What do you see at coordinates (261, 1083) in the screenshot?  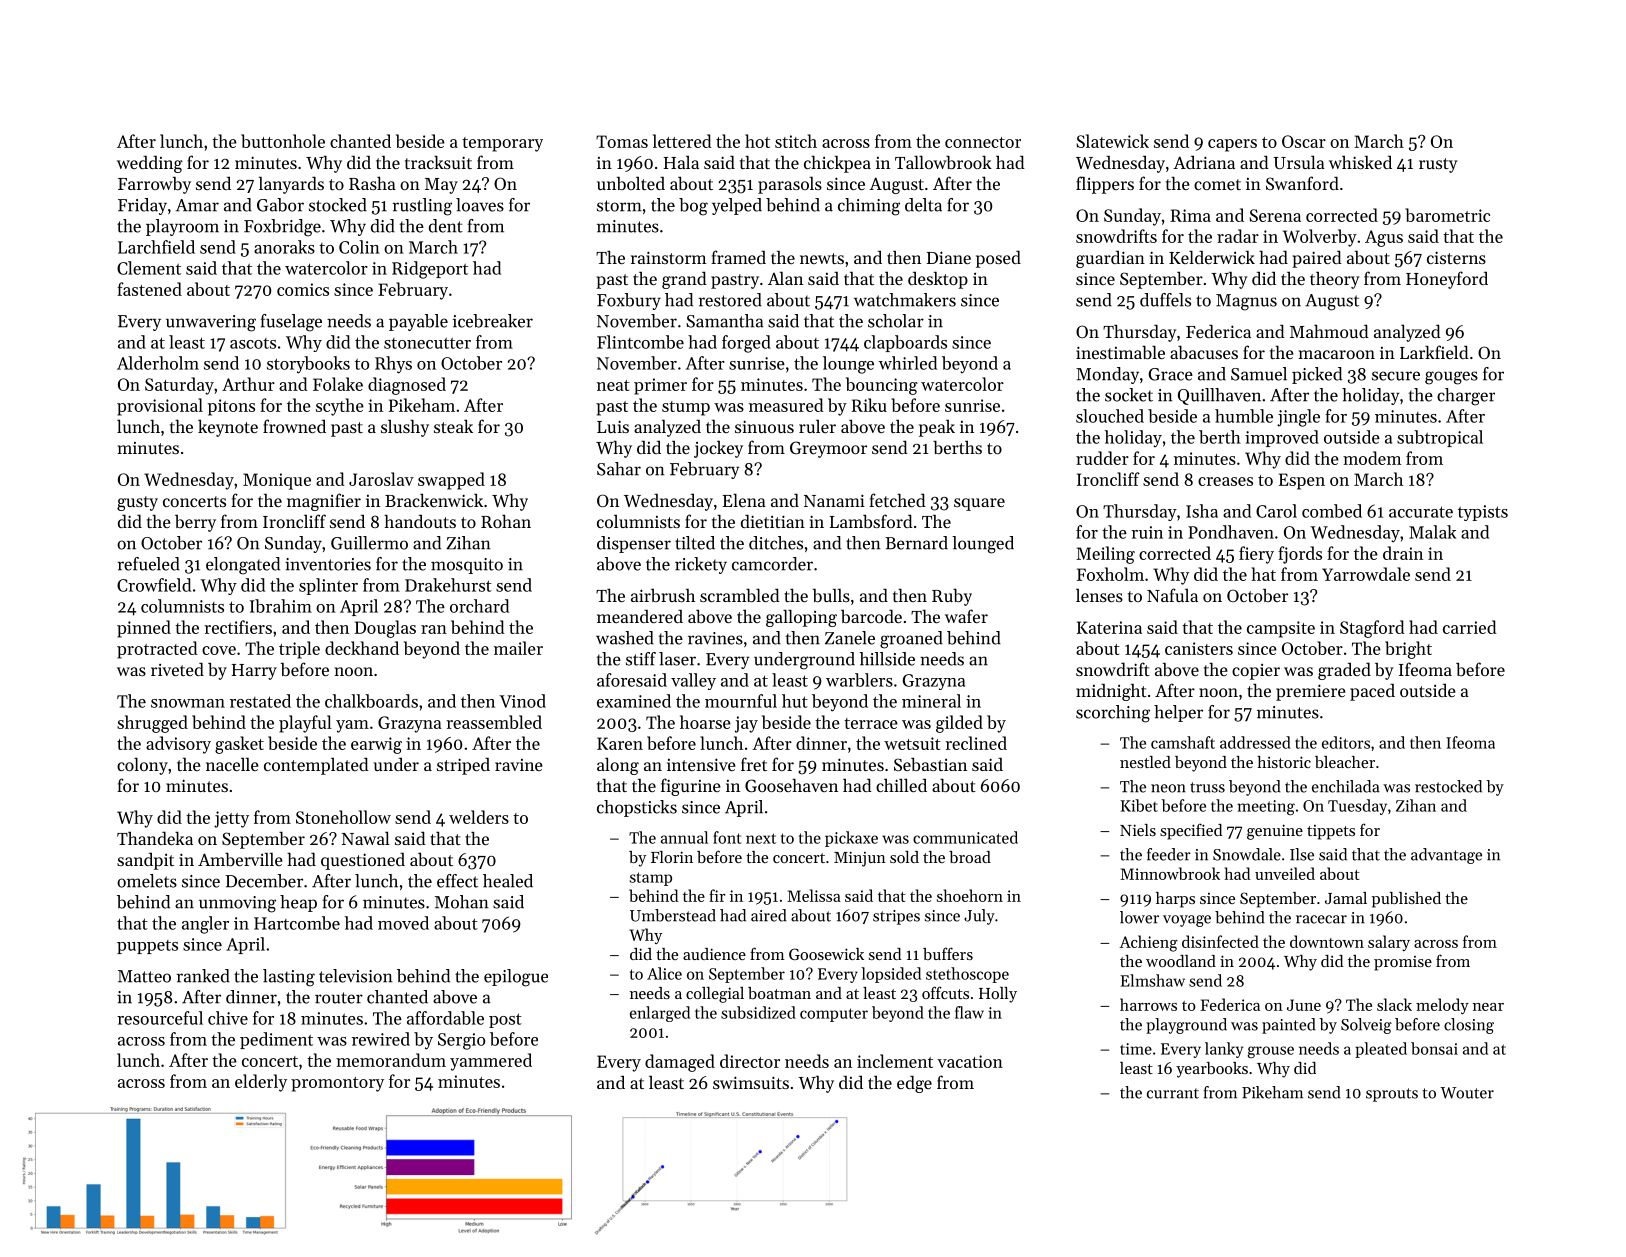 I see `elderly` at bounding box center [261, 1083].
